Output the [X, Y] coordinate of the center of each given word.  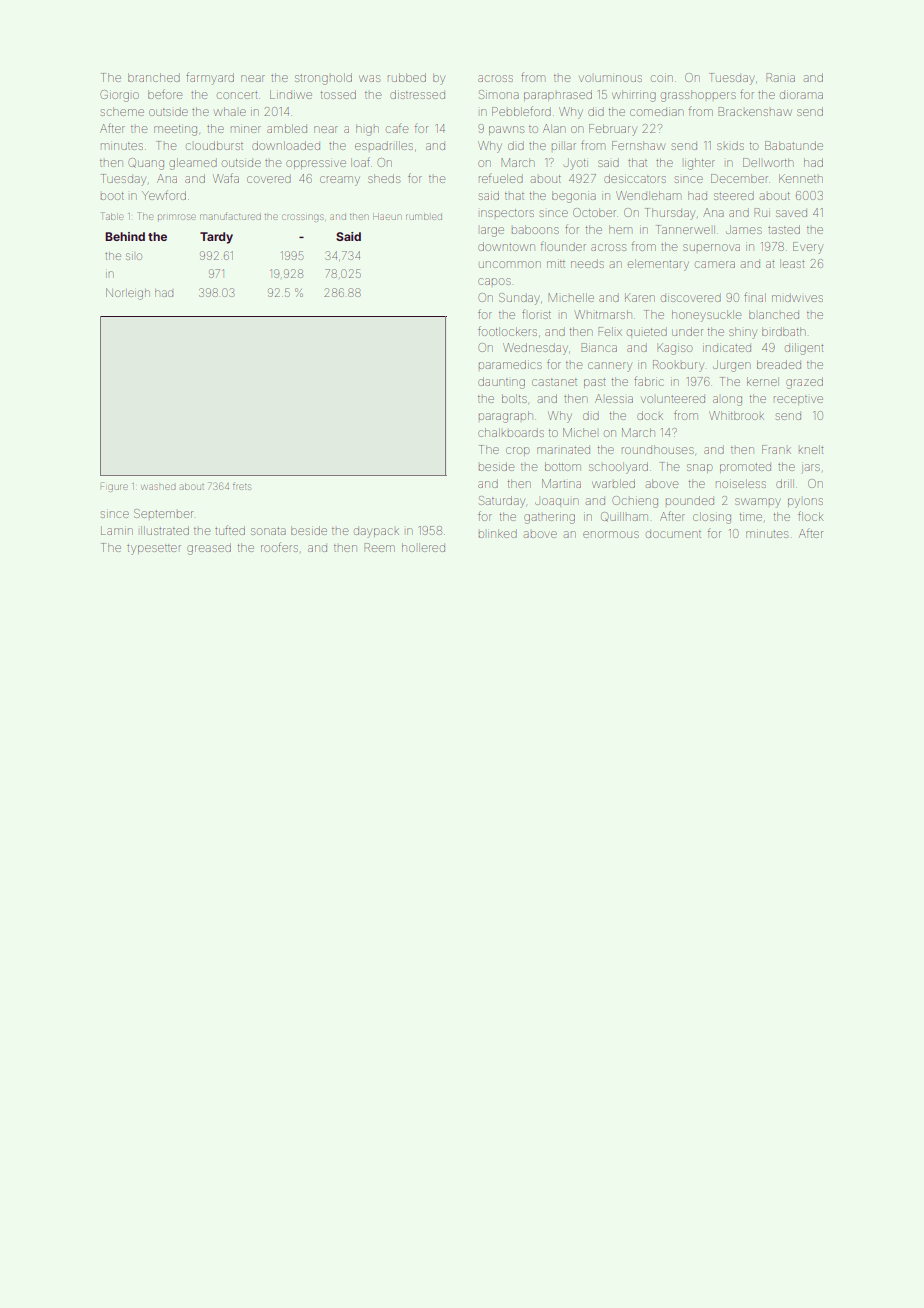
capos [494, 281]
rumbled [424, 217]
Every [808, 248]
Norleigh [128, 294]
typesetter [154, 550]
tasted [784, 229]
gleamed [193, 164]
